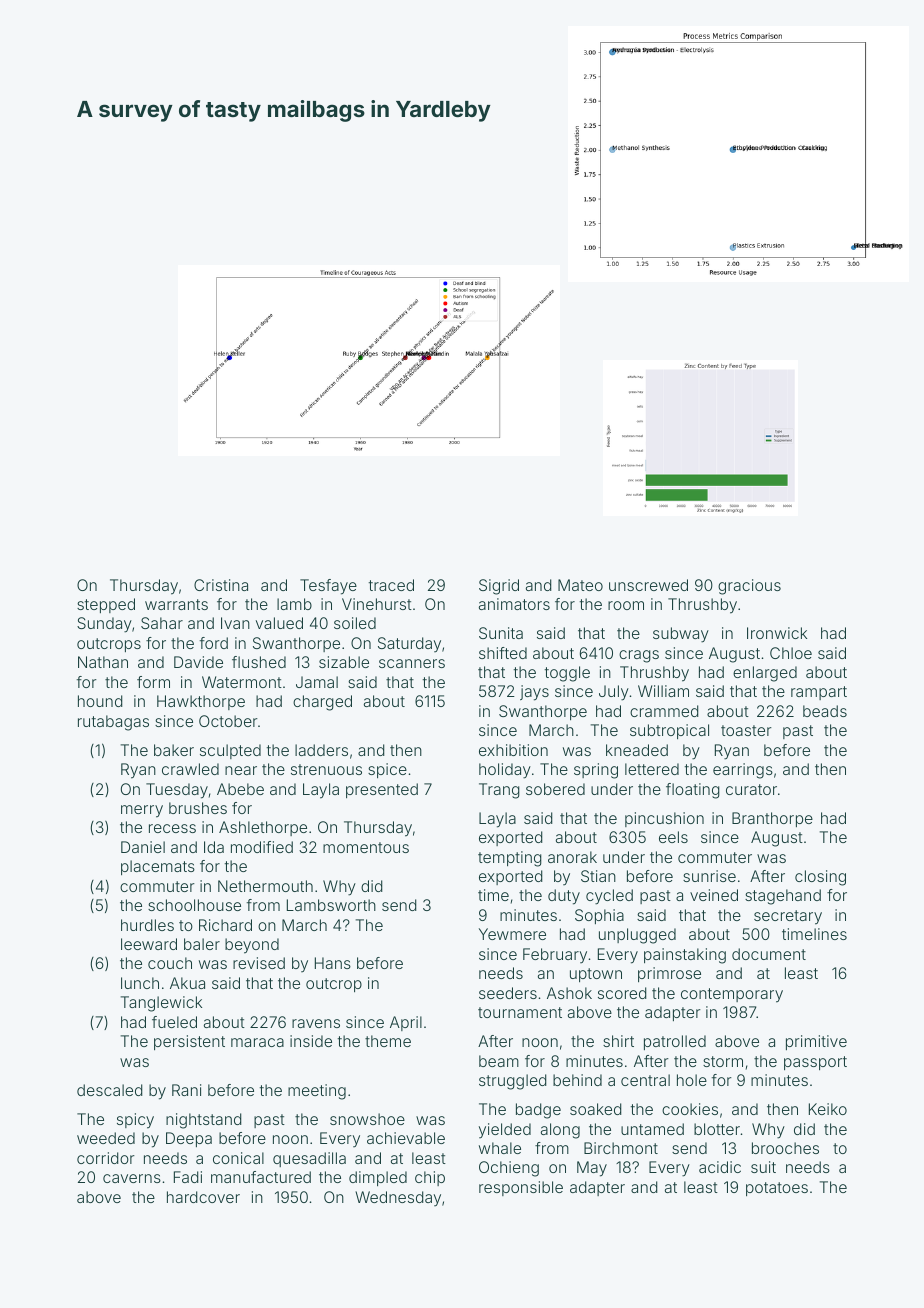 The width and height of the screenshot is (924, 1308). What do you see at coordinates (189, 1042) in the screenshot?
I see `persistent` at bounding box center [189, 1042].
